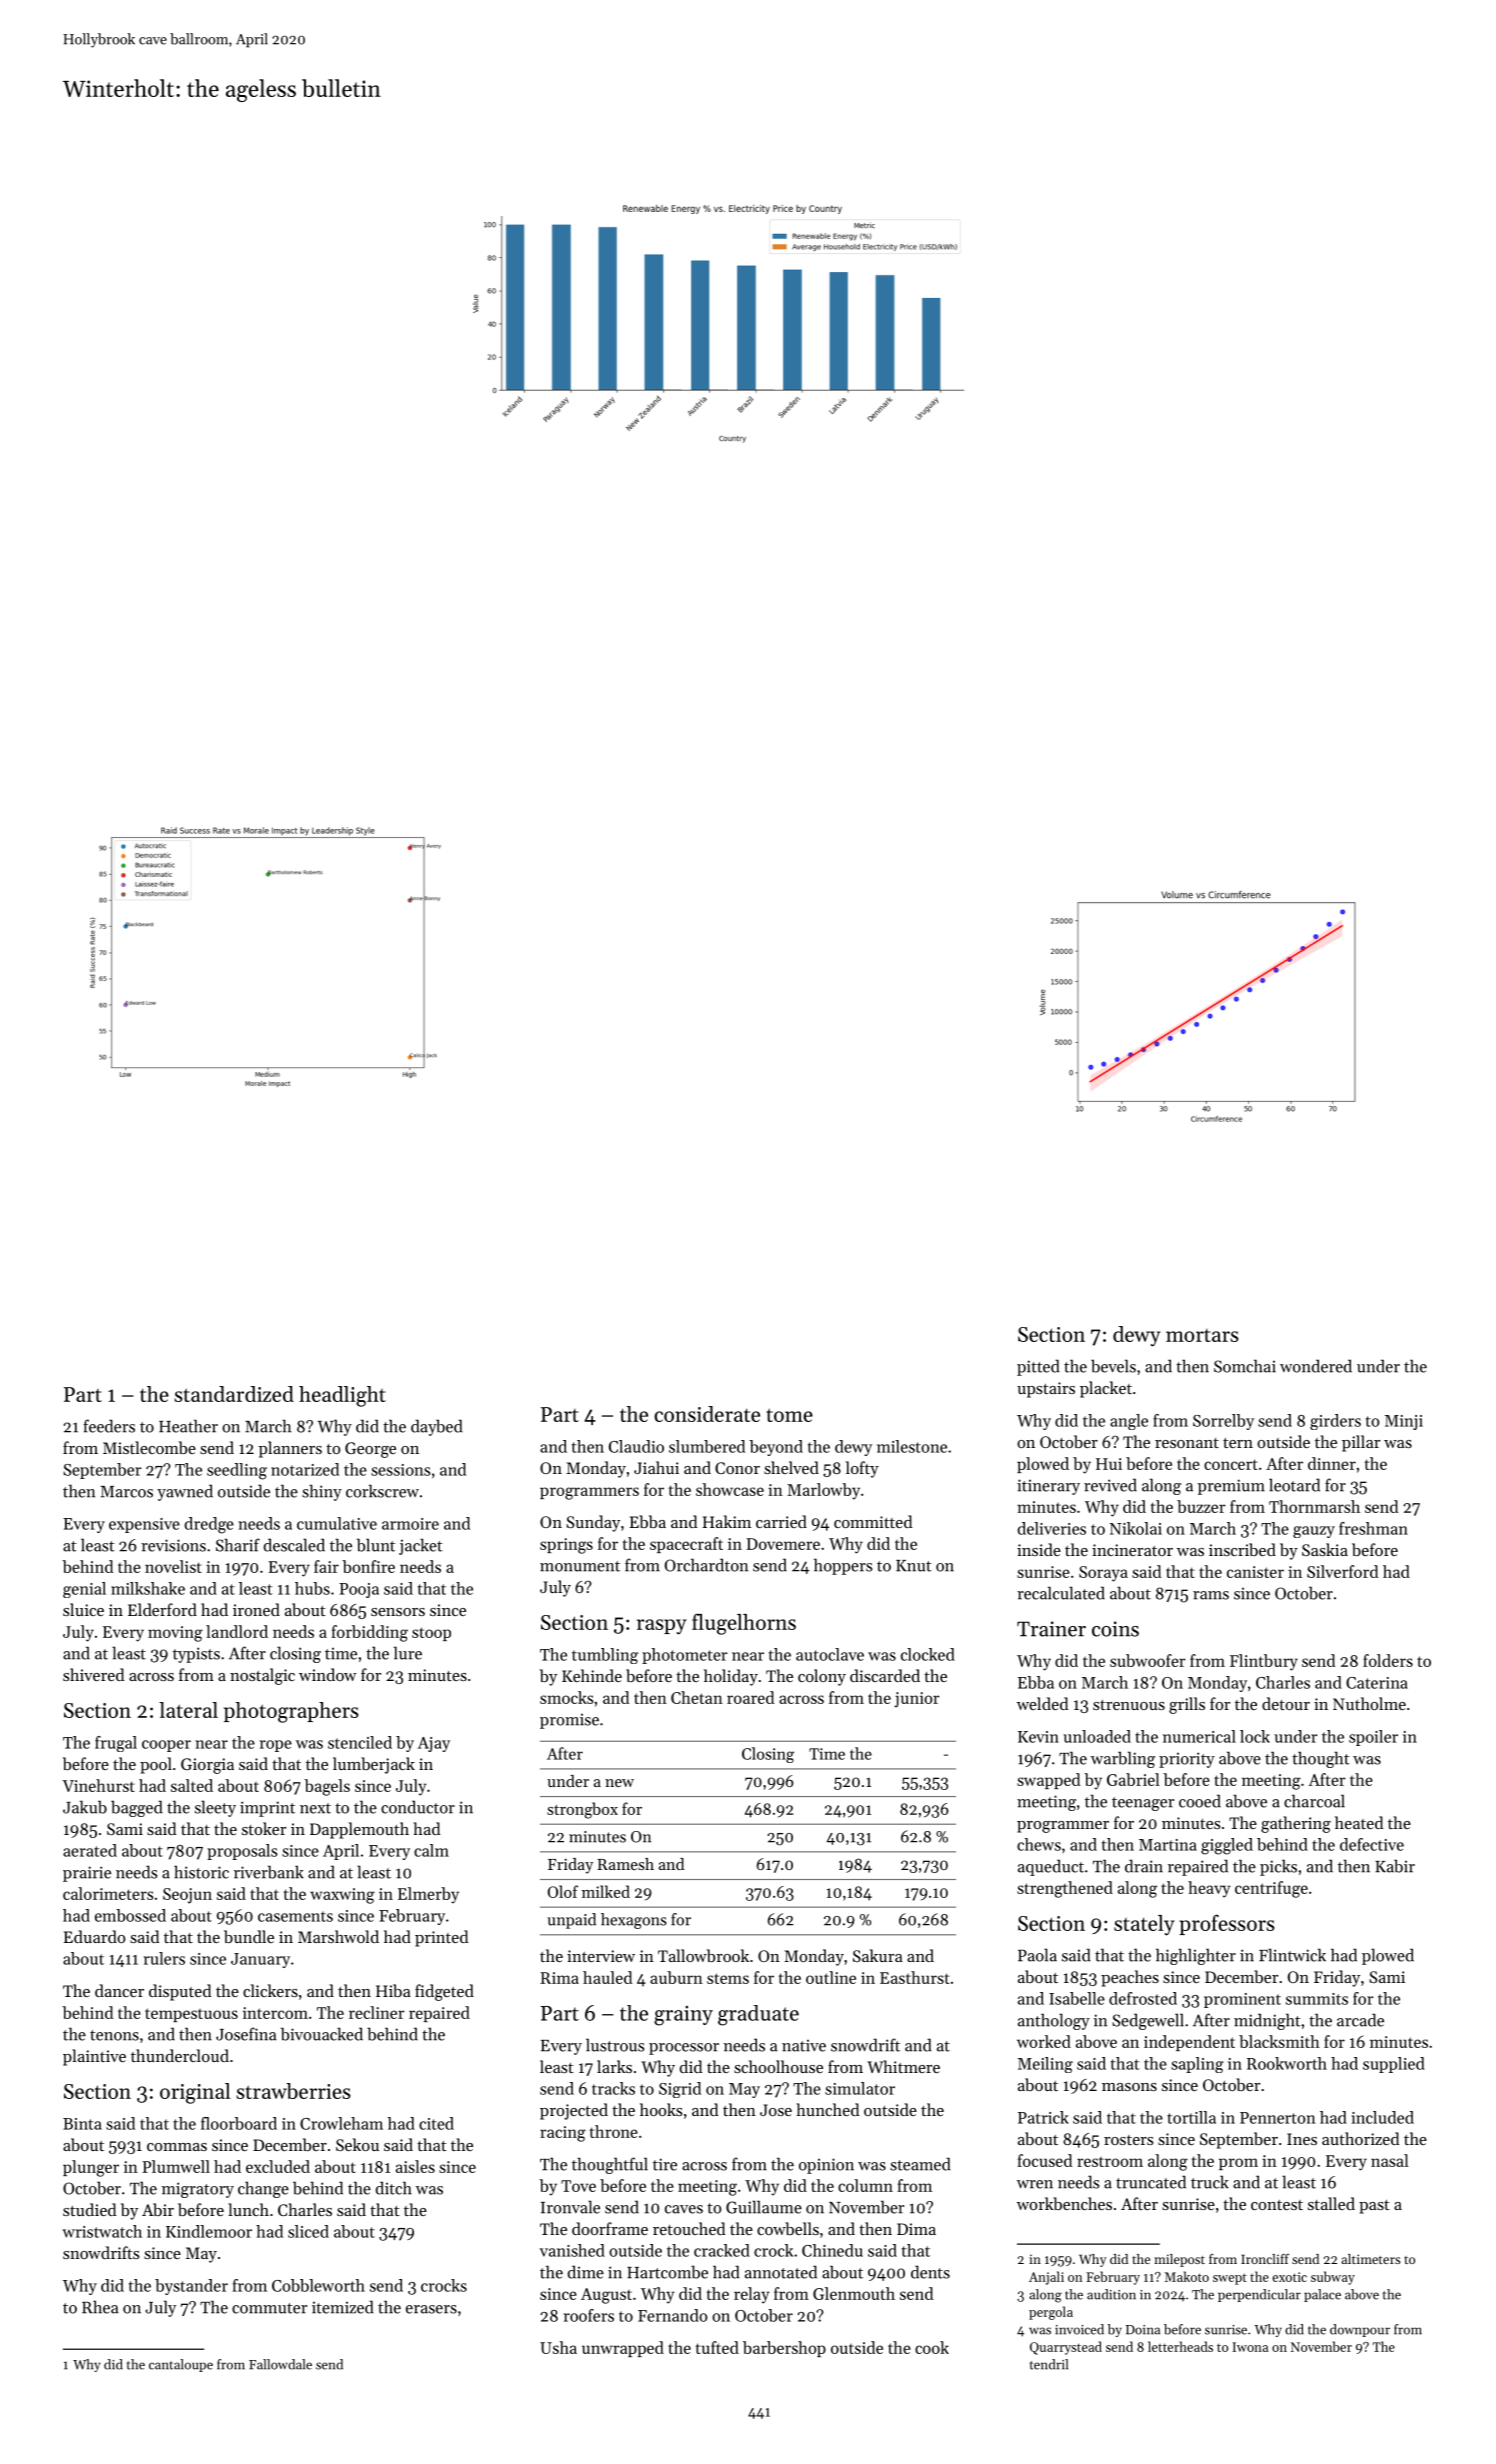 The image size is (1496, 2464). I want to click on feeders, so click(109, 1426).
